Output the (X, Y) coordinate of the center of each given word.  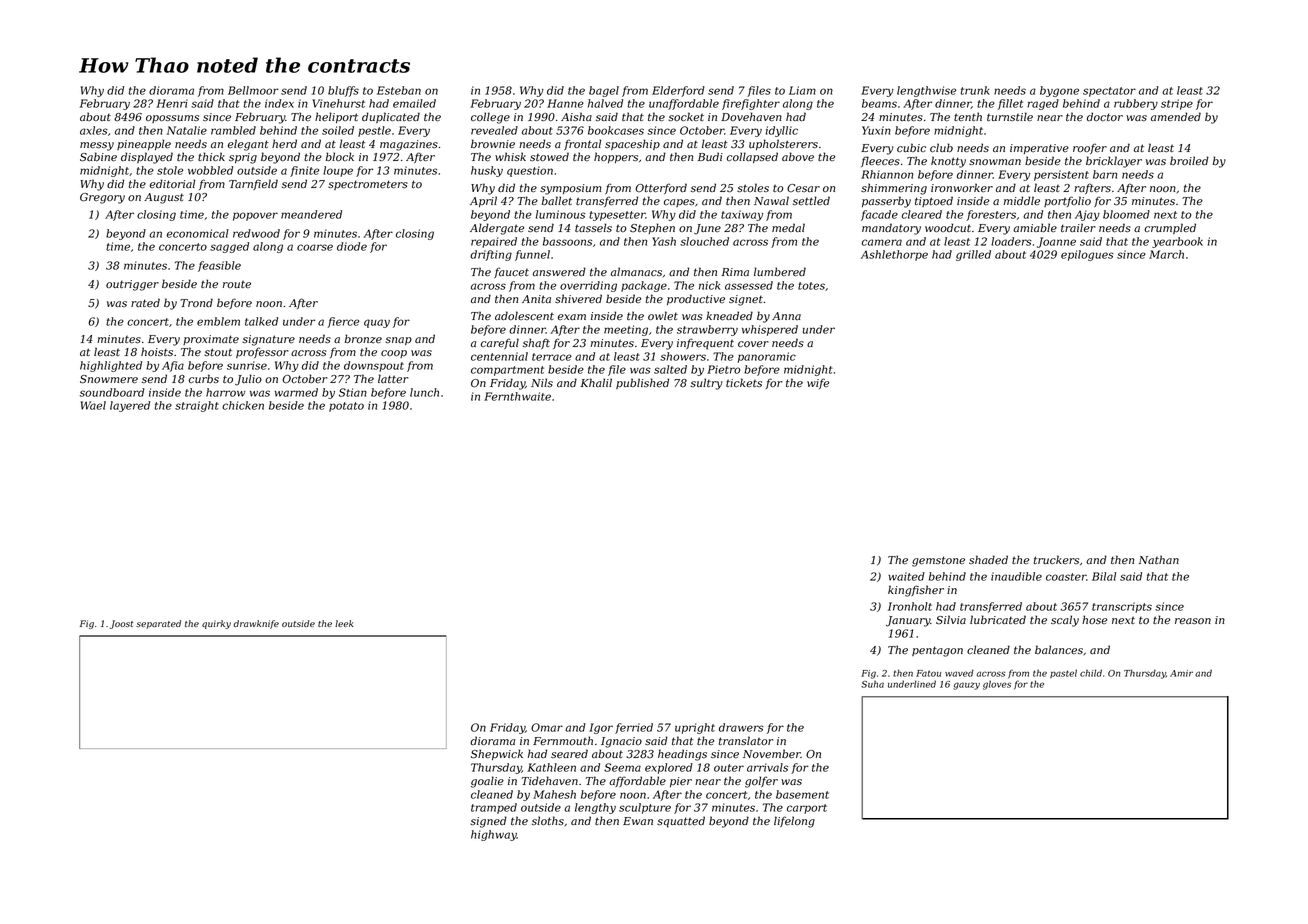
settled (811, 200)
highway (494, 835)
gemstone (938, 561)
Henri (172, 103)
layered (130, 406)
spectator (1109, 92)
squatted (681, 822)
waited (906, 576)
